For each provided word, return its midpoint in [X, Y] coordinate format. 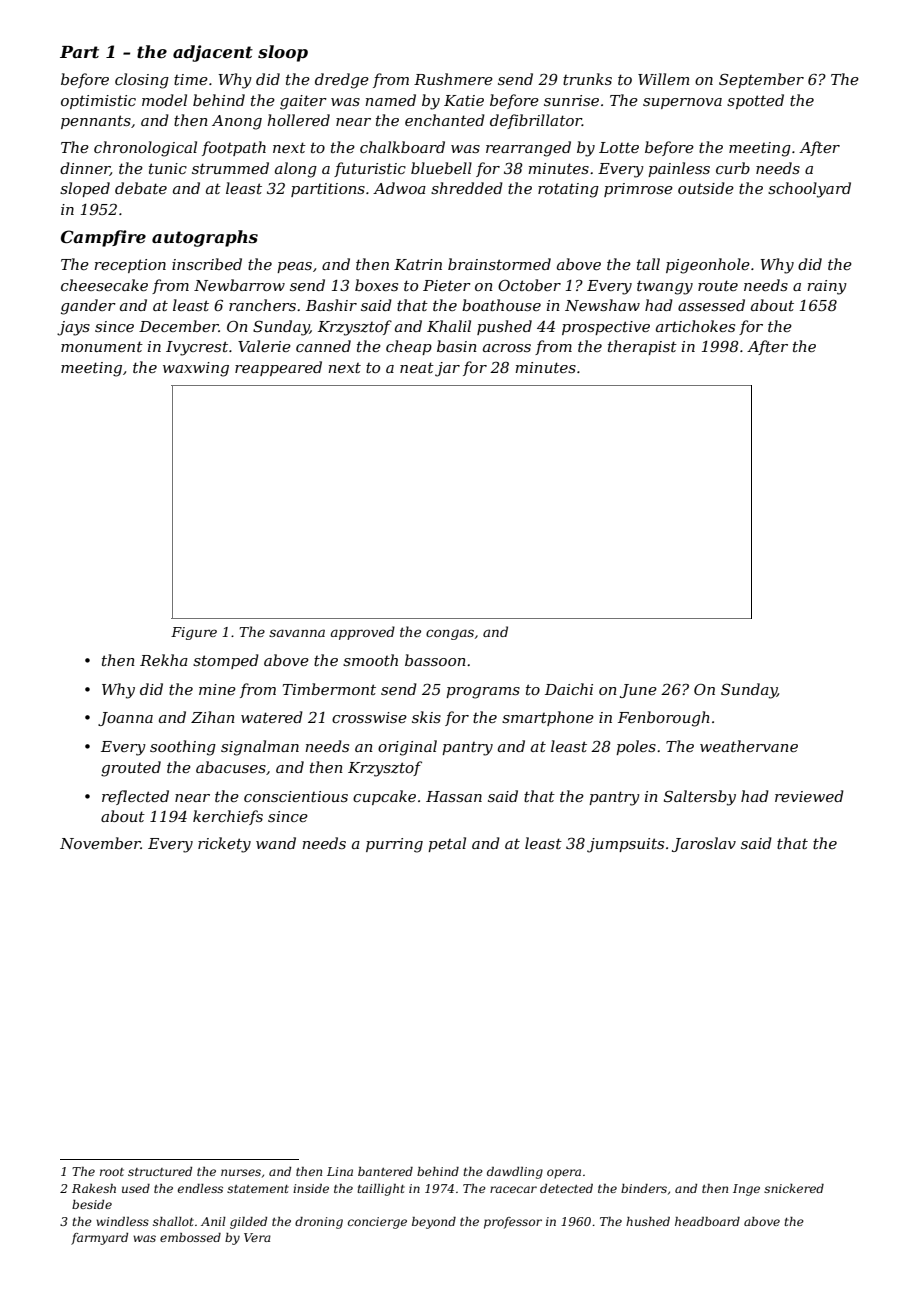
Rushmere [453, 79]
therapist [642, 347]
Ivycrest [197, 348]
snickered [794, 1188]
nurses [241, 1172]
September [761, 80]
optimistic [98, 102]
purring [394, 845]
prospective [606, 328]
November [100, 843]
